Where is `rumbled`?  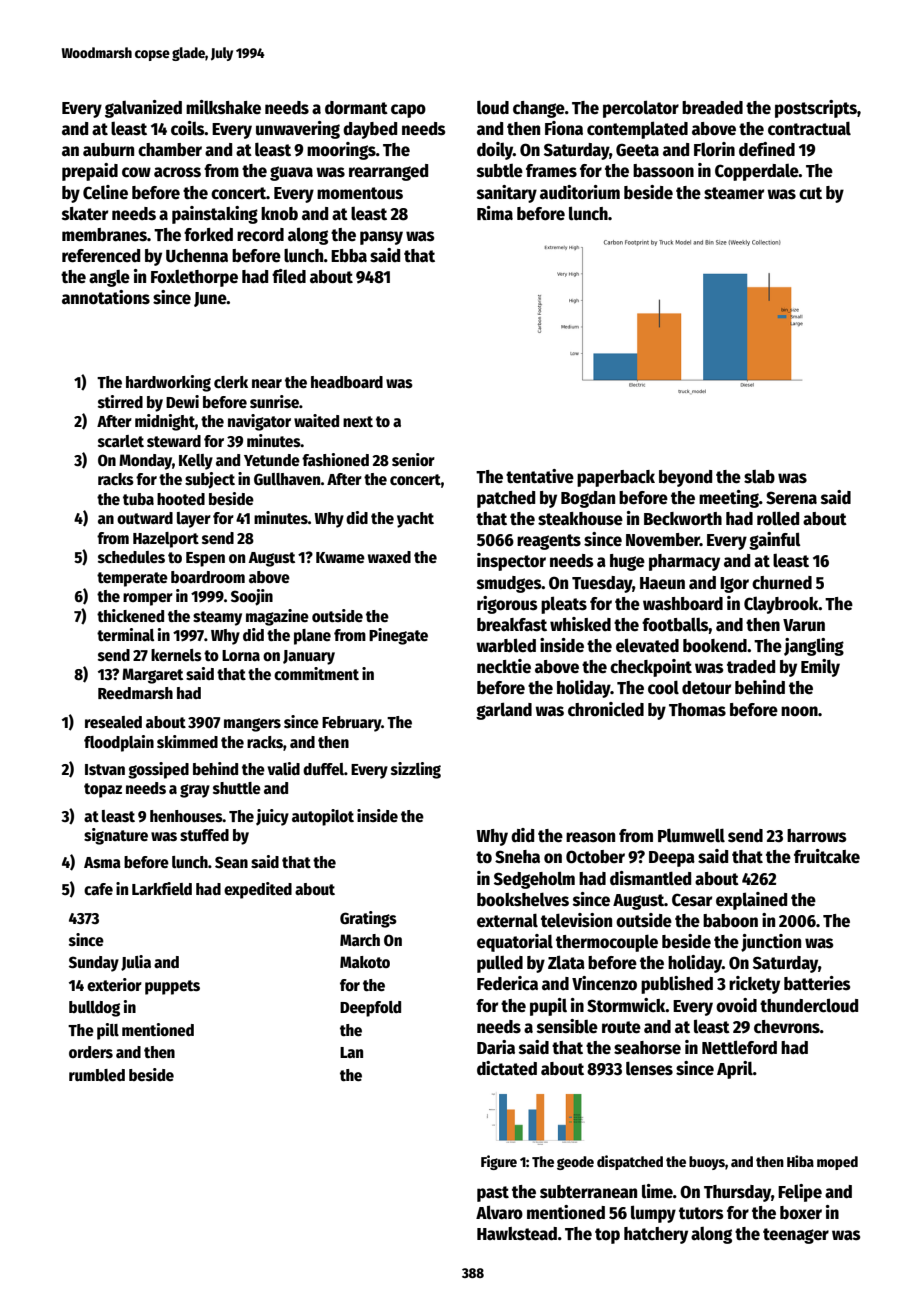
rumbled is located at coordinates (97, 1075).
